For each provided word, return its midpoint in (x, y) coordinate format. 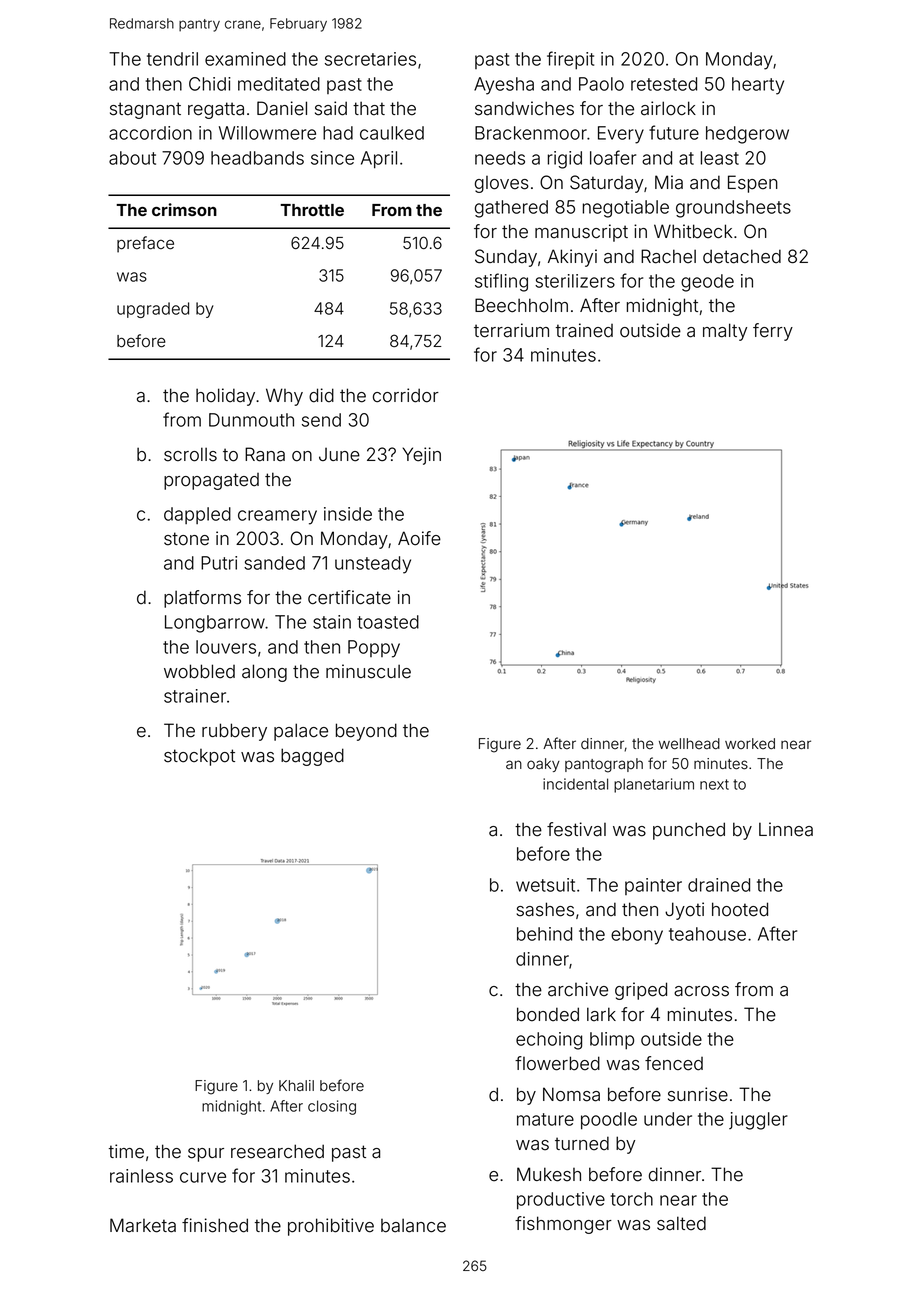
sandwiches (524, 108)
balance (413, 1226)
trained (584, 330)
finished (215, 1225)
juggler (758, 1121)
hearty (758, 86)
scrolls (190, 454)
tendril (172, 59)
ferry (773, 332)
